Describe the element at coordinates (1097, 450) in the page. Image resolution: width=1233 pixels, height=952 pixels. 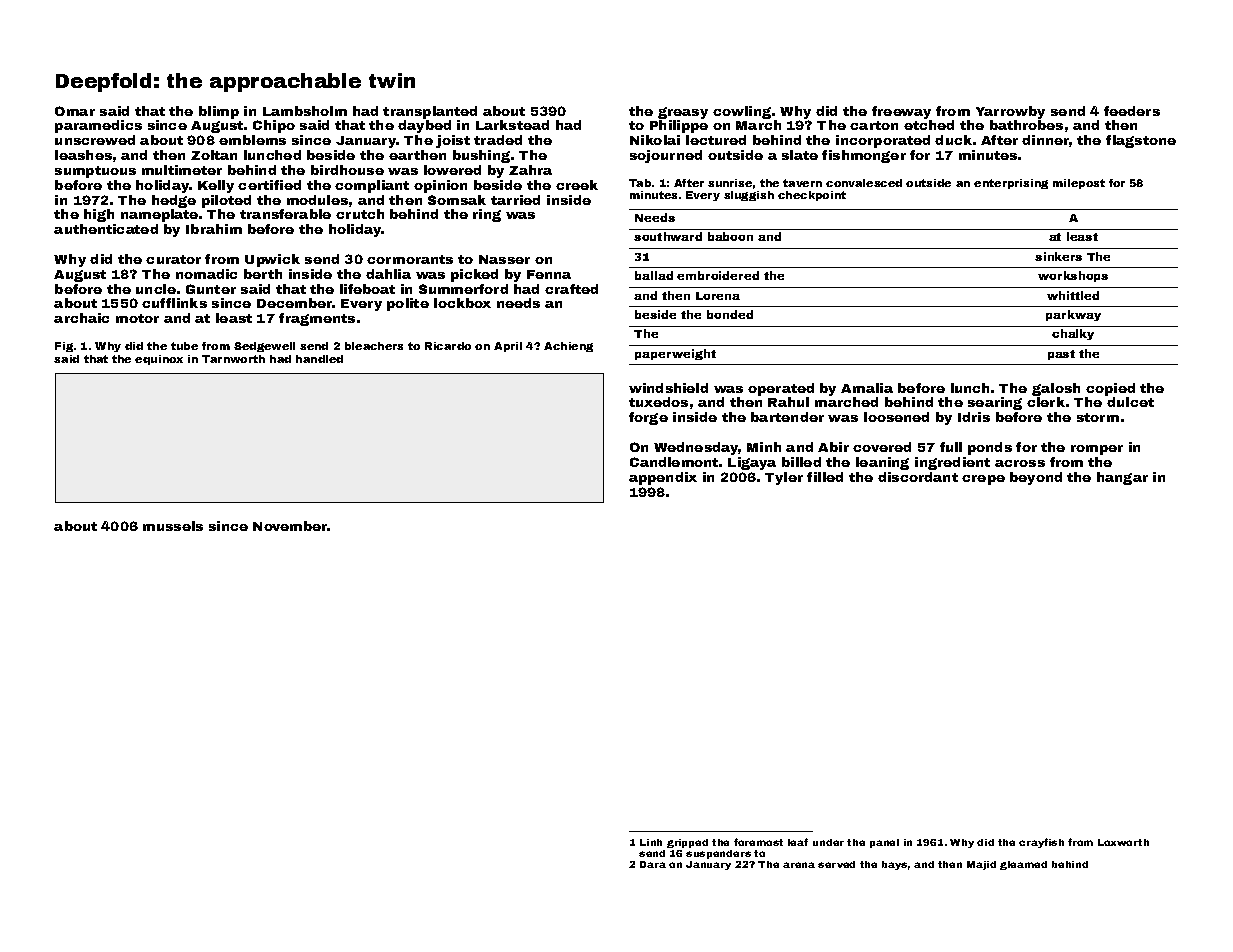
I see `romper` at that location.
